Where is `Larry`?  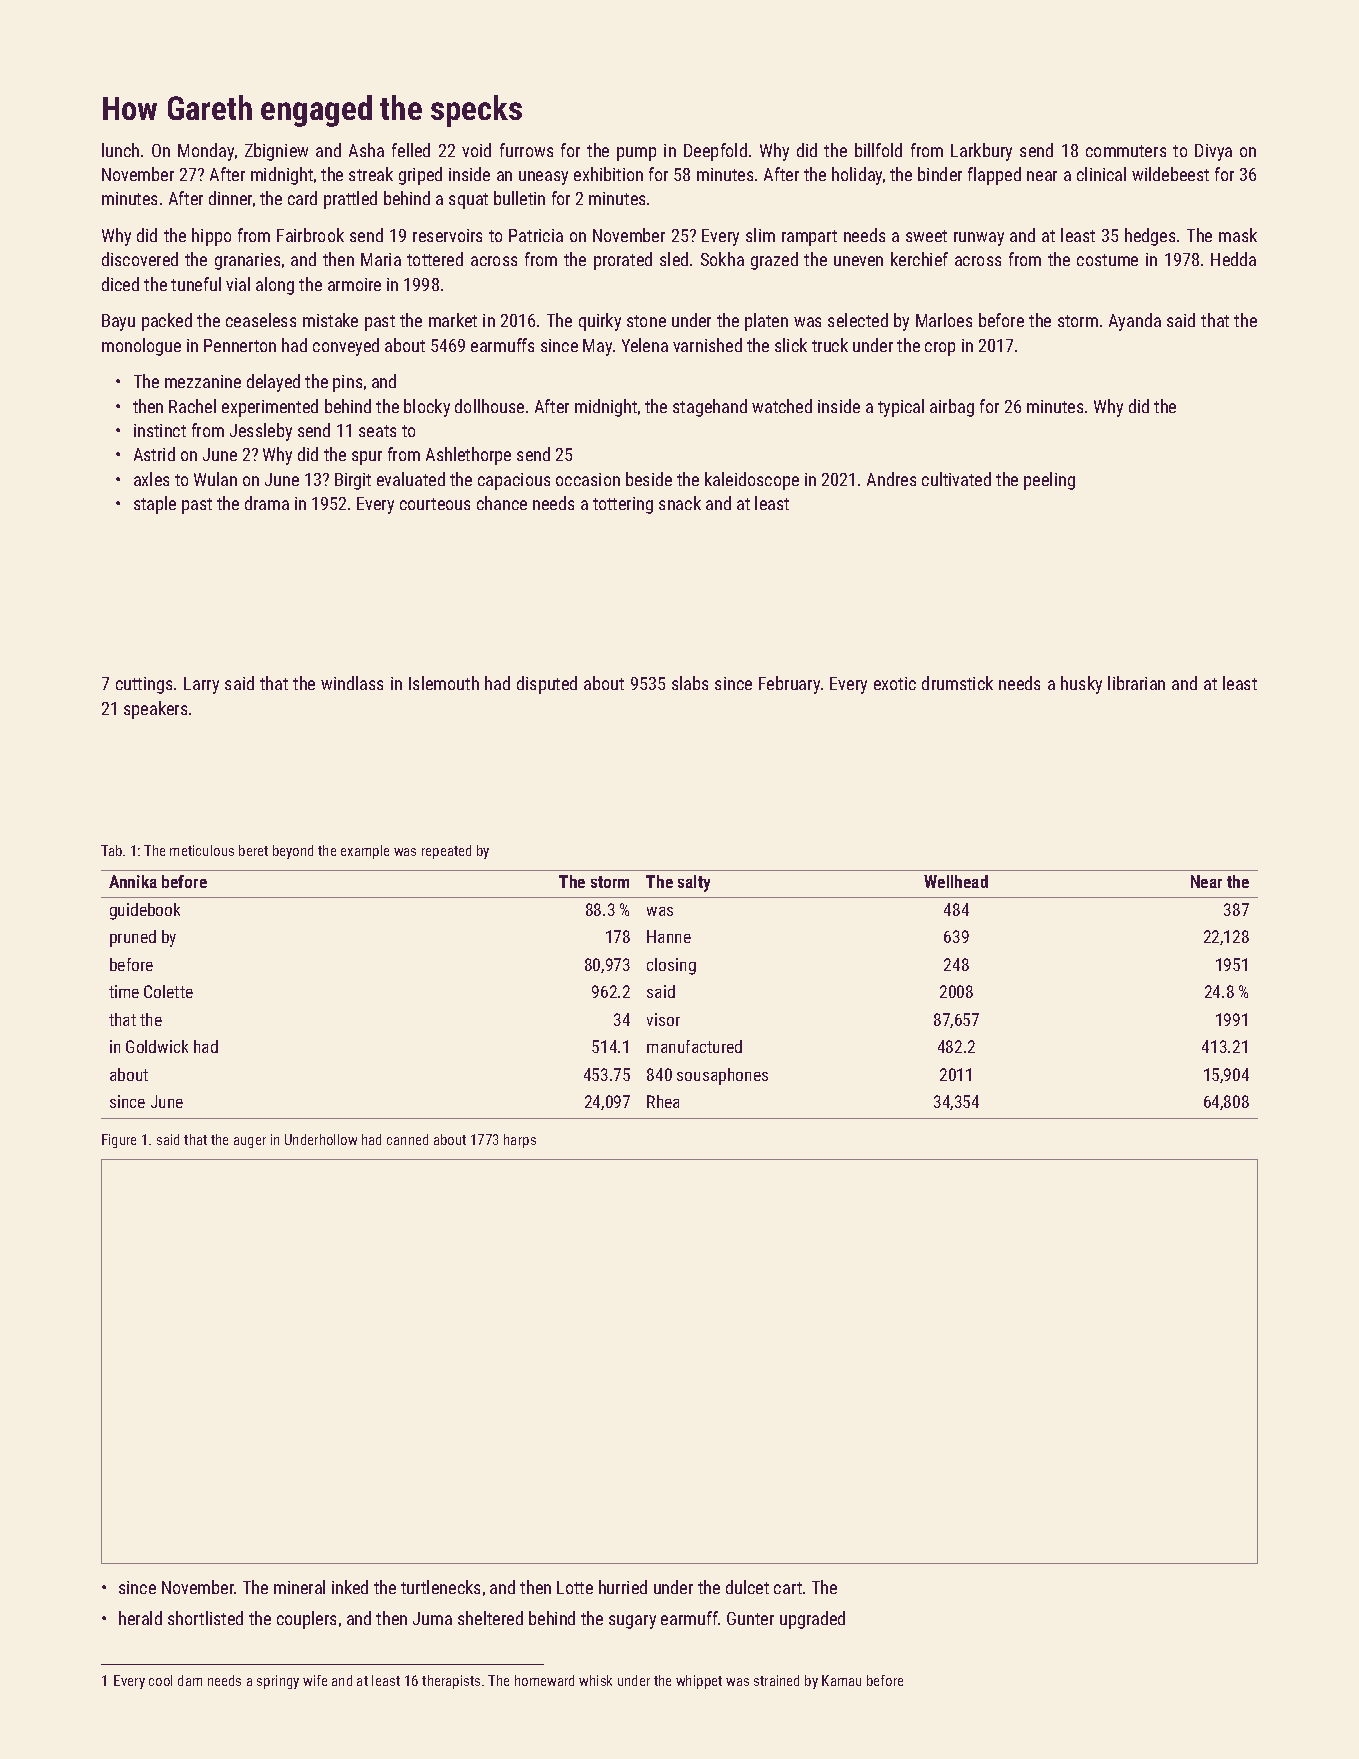 Larry is located at coordinates (201, 685).
